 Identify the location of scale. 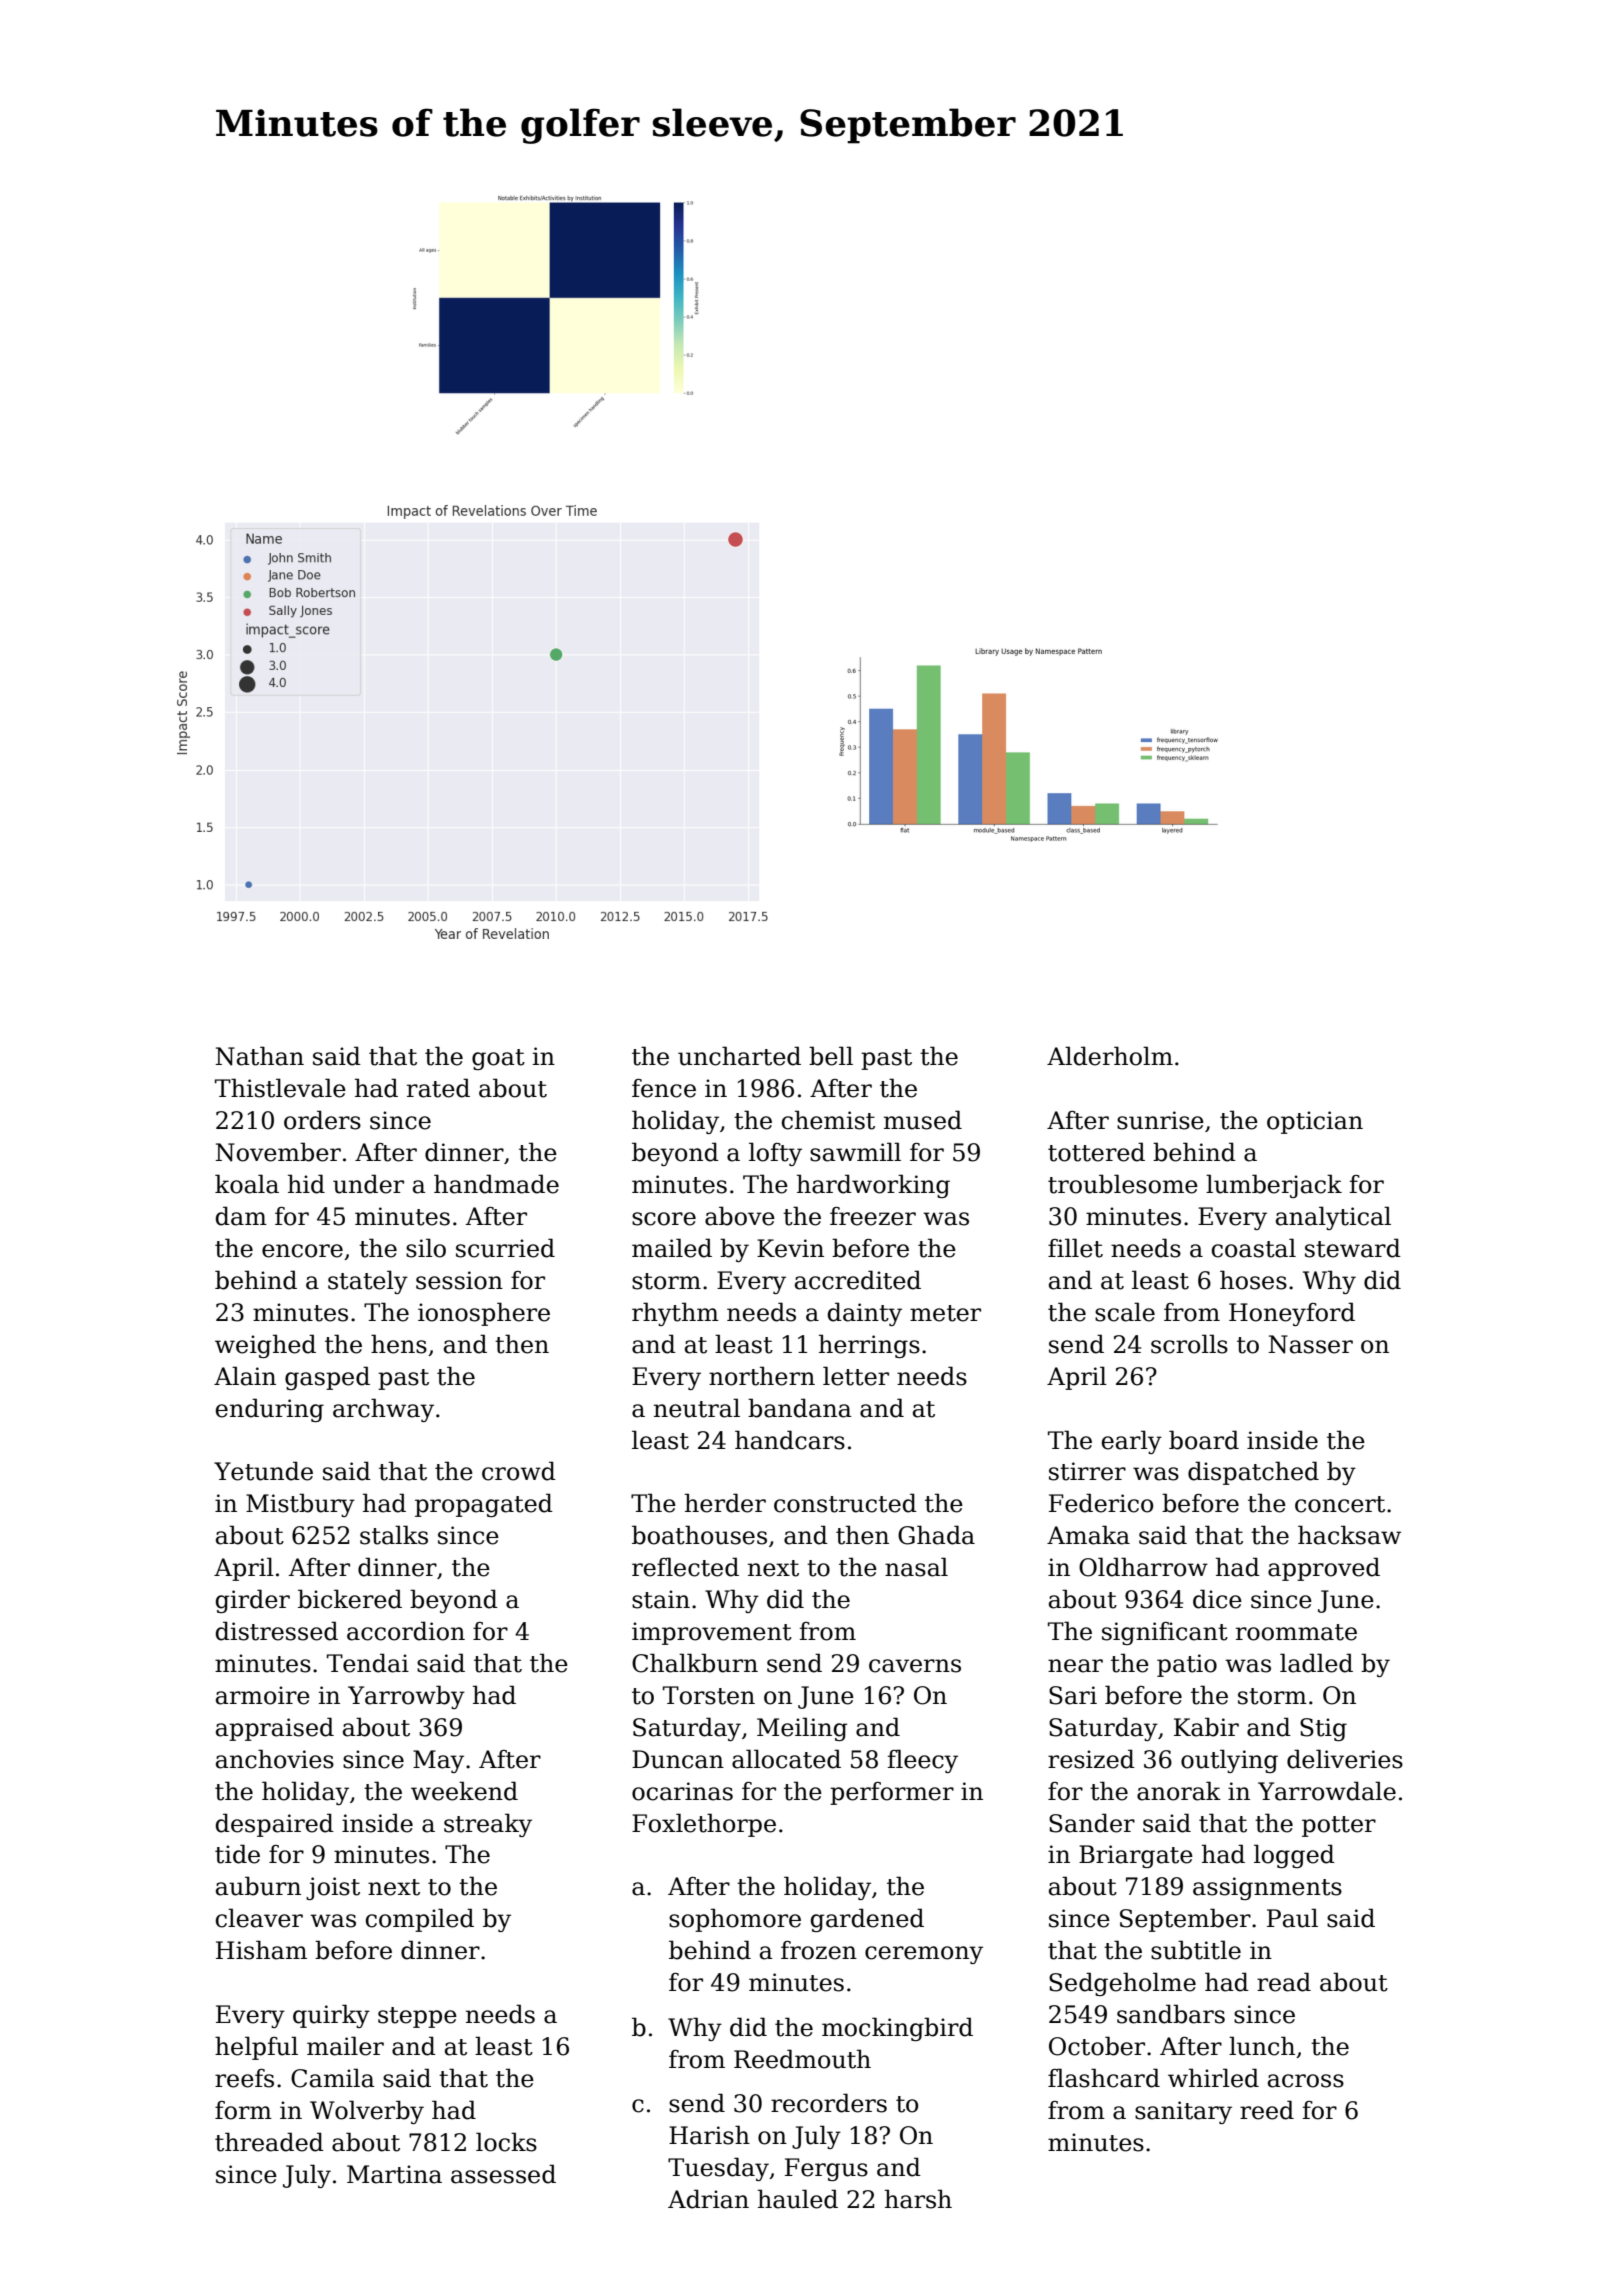
(1125, 1312).
